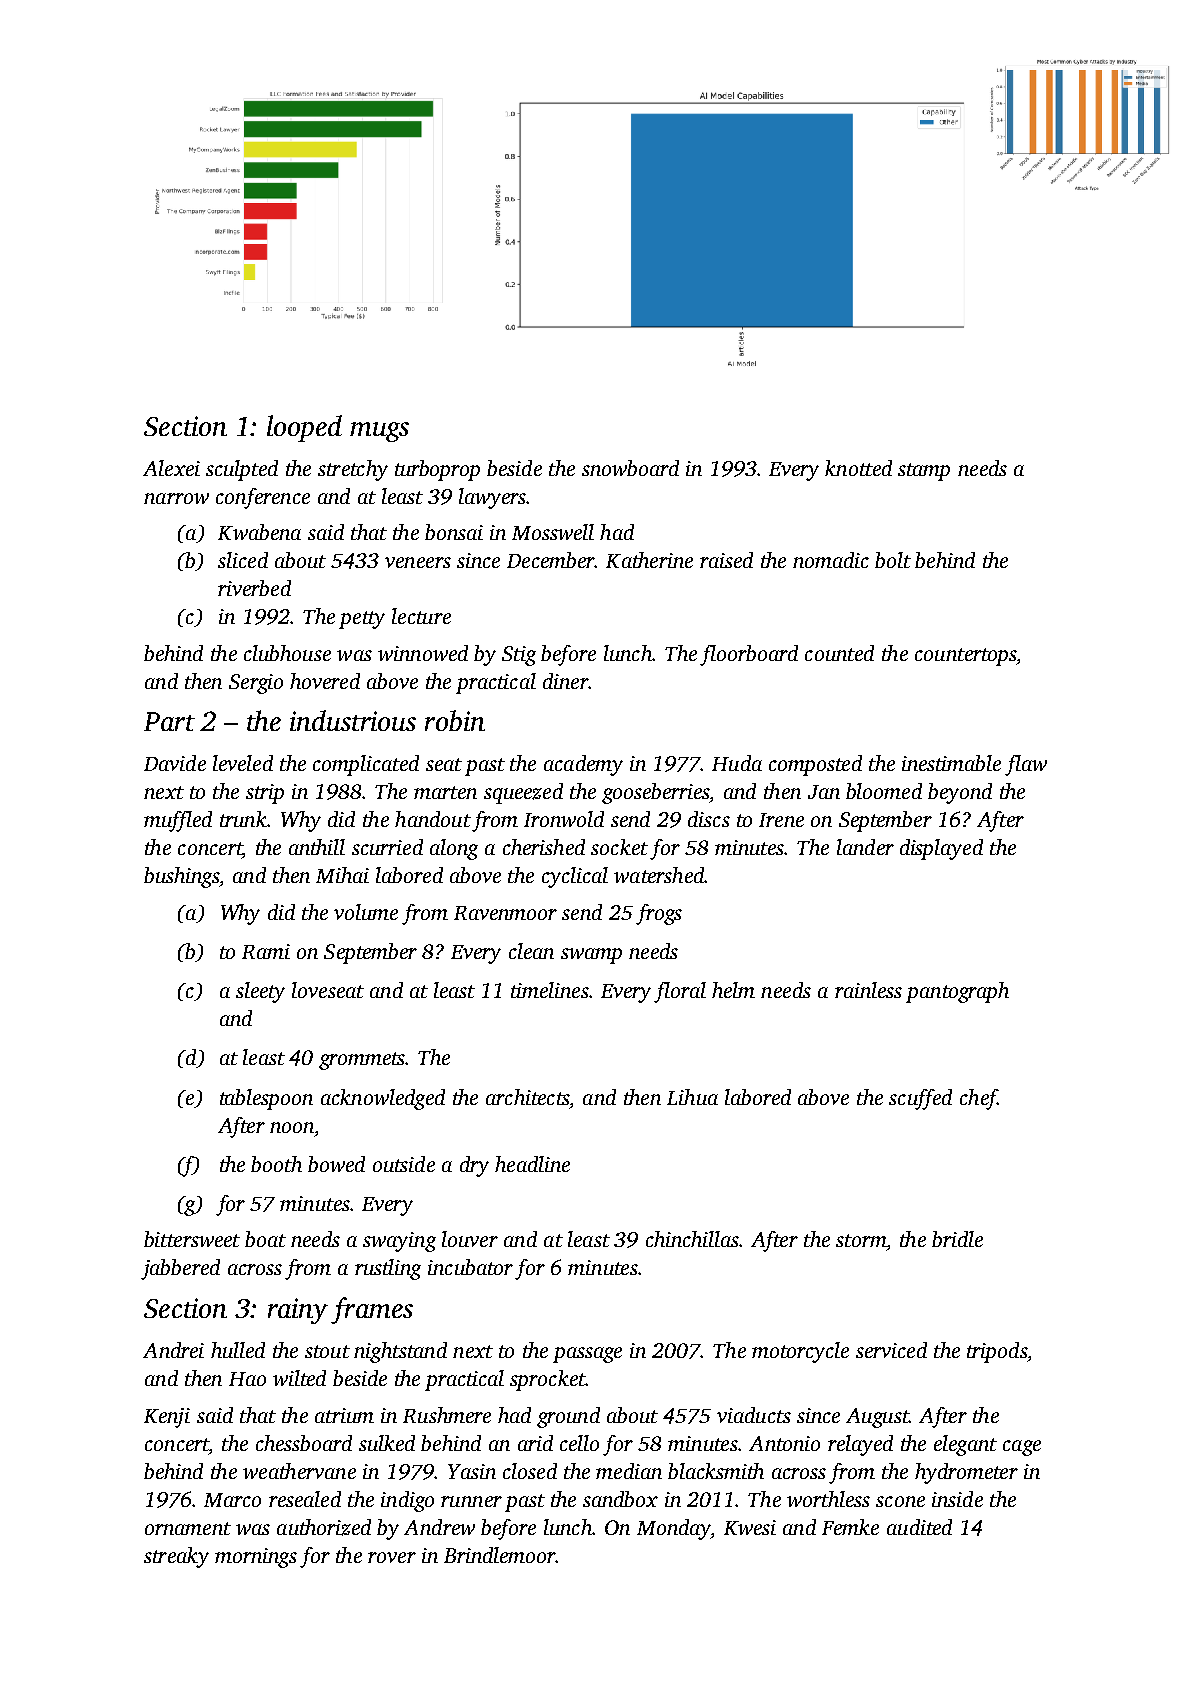 The width and height of the screenshot is (1193, 1687). Describe the element at coordinates (171, 468) in the screenshot. I see `Alexei` at that location.
